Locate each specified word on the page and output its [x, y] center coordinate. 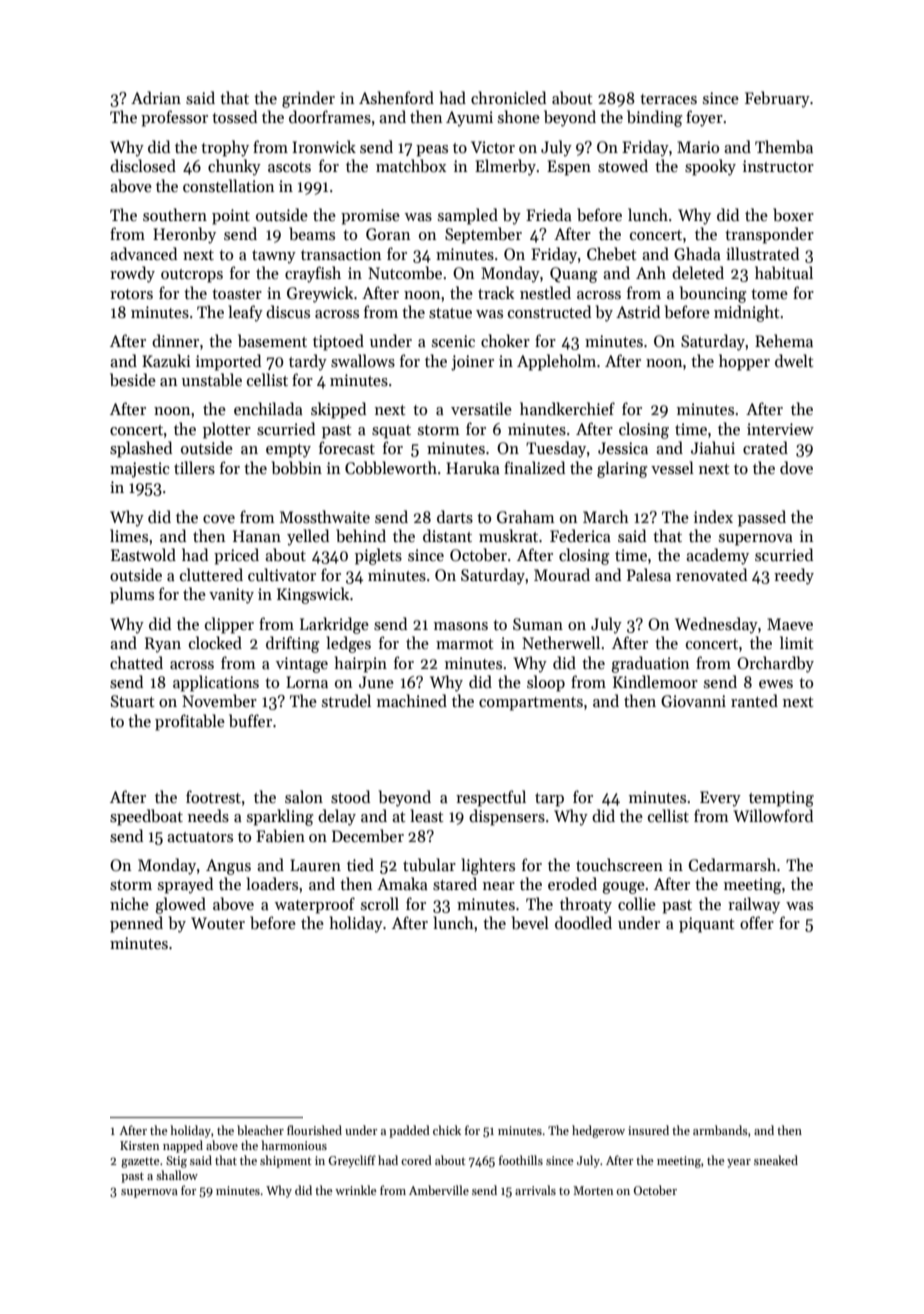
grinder [308, 99]
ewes [776, 684]
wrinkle [355, 1190]
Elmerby [505, 167]
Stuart [133, 701]
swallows [363, 361]
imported [228, 362]
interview [780, 429]
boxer [793, 214]
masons [461, 626]
